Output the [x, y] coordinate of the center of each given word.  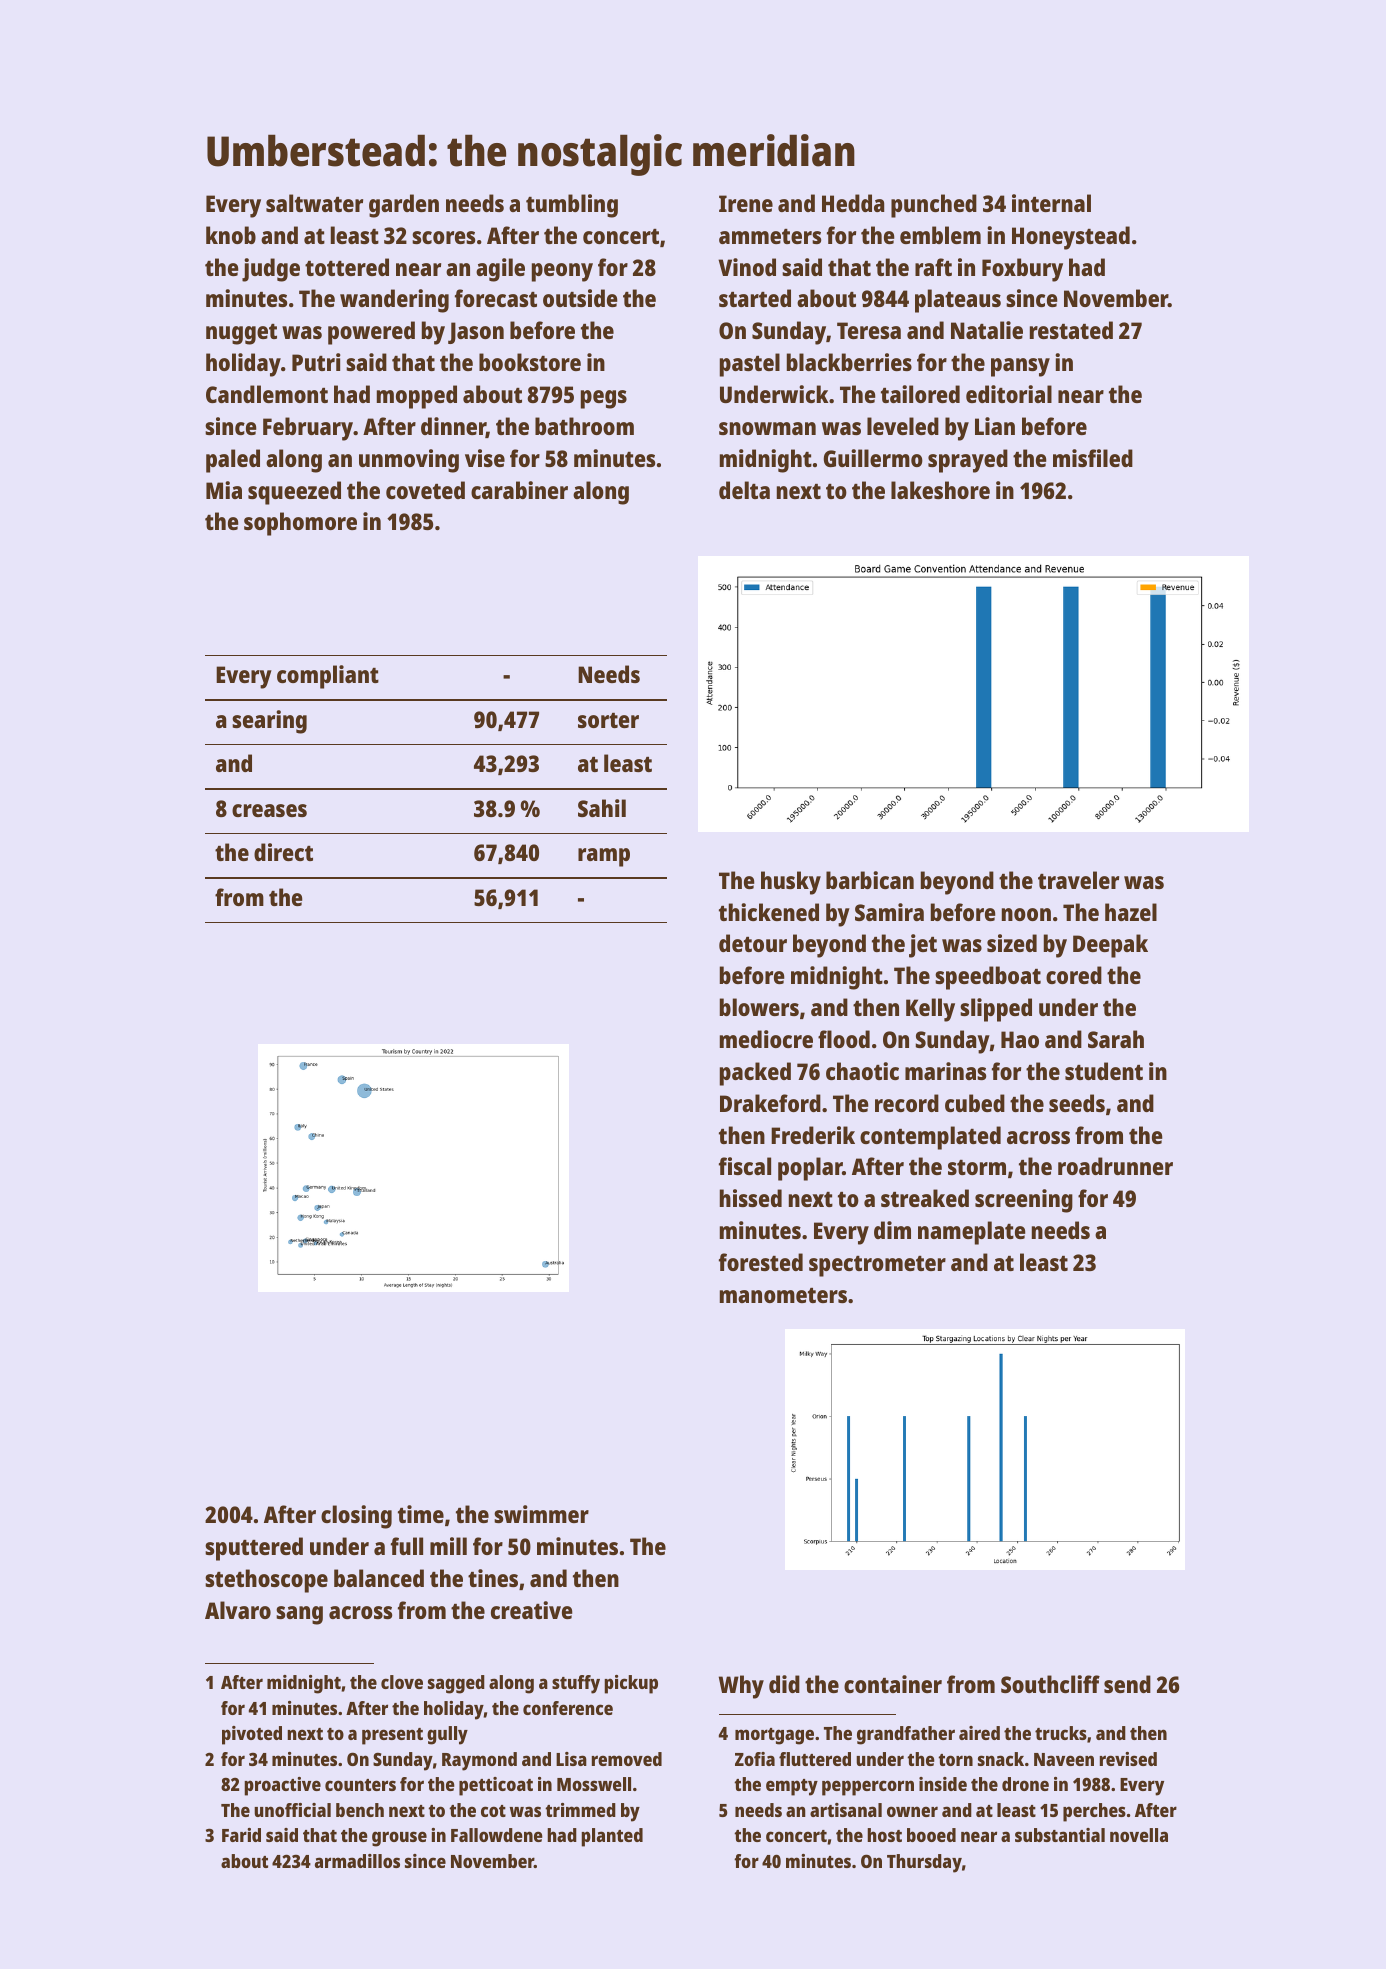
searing [269, 722]
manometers [783, 1295]
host [884, 1835]
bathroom [584, 426]
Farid [241, 1835]
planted [612, 1837]
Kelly [930, 1010]
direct [283, 852]
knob [231, 235]
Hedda [853, 203]
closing [356, 1517]
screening [1024, 1201]
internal [1051, 203]
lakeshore [940, 490]
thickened [769, 912]
